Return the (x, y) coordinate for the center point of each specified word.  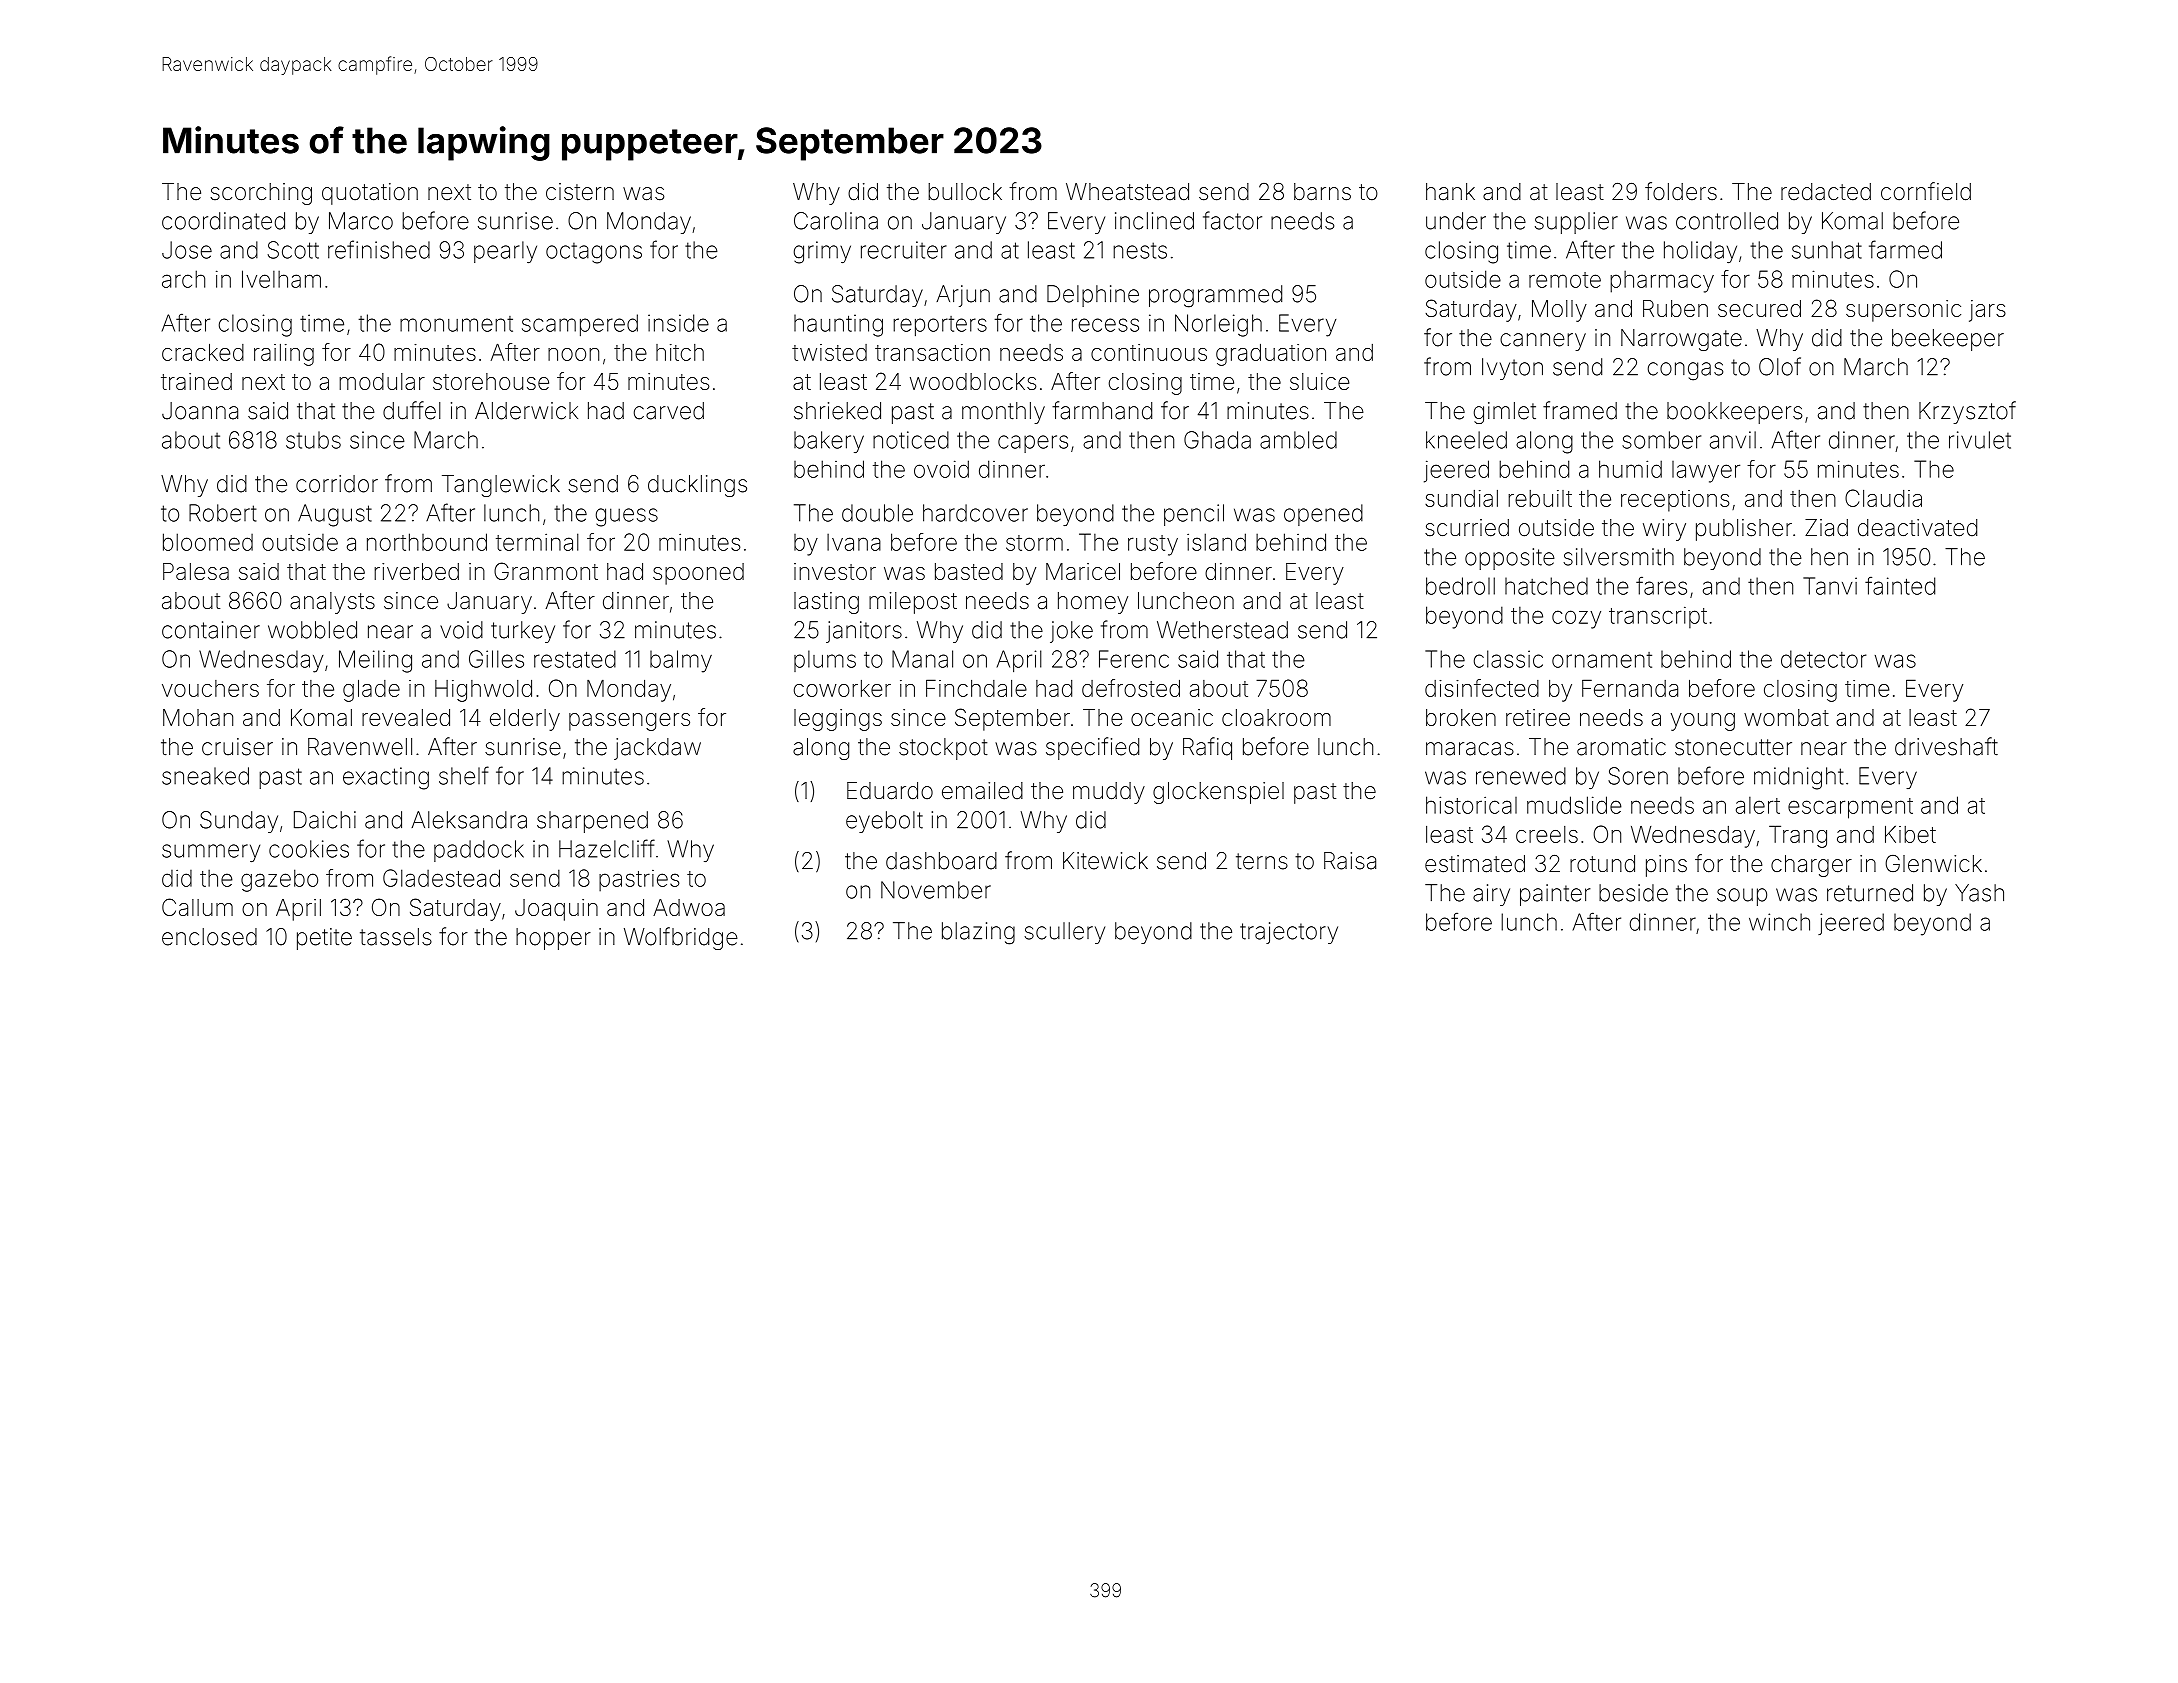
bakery (829, 442)
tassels (396, 937)
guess (627, 517)
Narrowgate (1681, 340)
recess (1105, 325)
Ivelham (281, 279)
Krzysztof (1967, 412)
